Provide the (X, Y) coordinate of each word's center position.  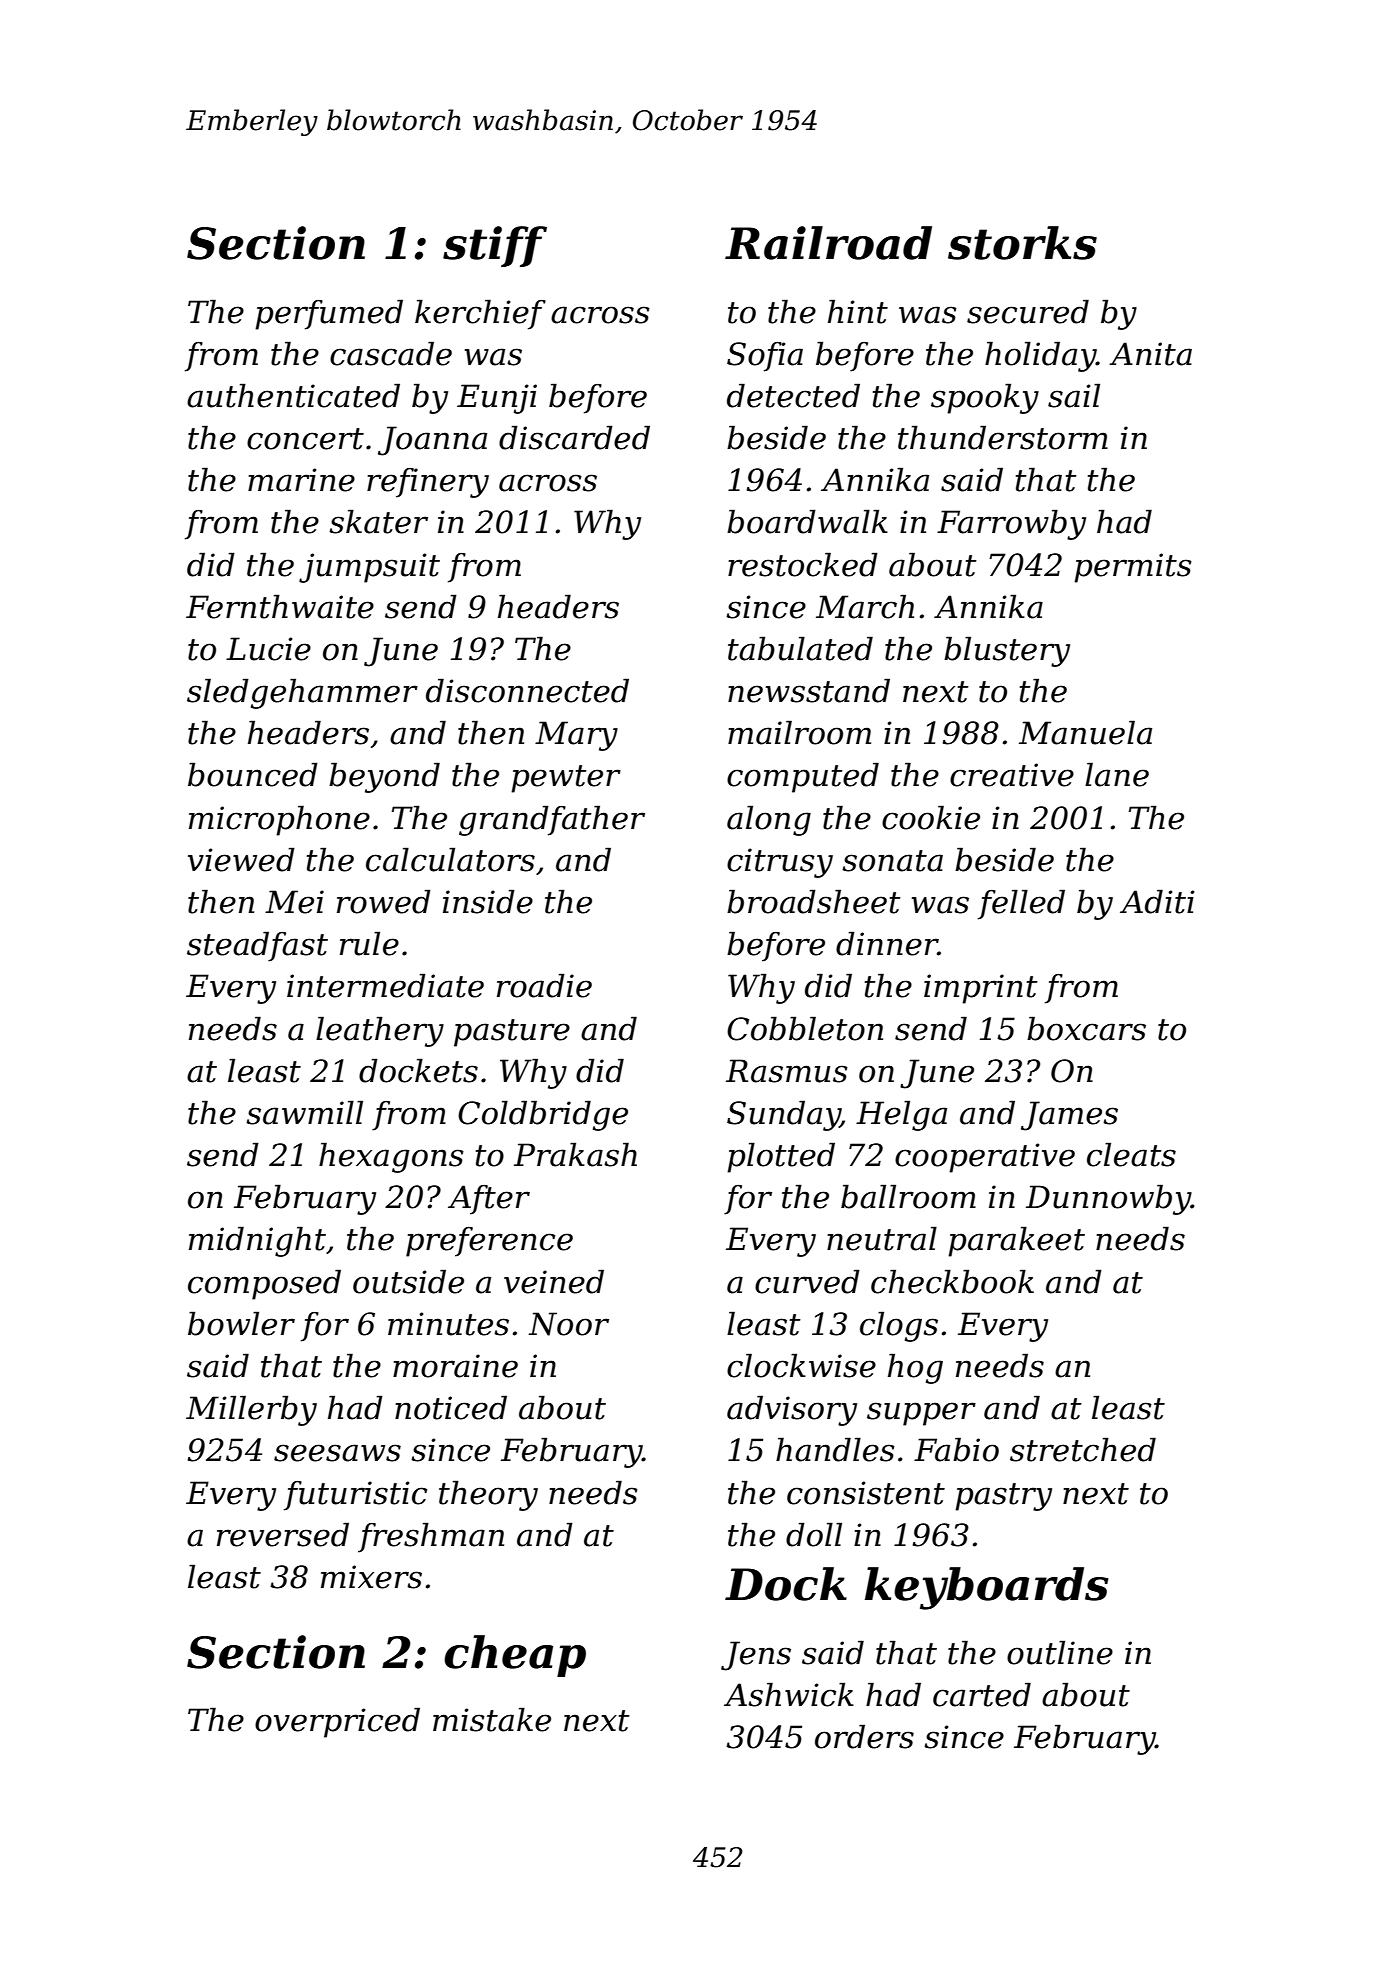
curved (807, 1281)
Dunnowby (1108, 1199)
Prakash (575, 1154)
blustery (1007, 651)
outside (408, 1281)
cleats (1131, 1154)
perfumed (329, 314)
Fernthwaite (280, 606)
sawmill (304, 1112)
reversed (283, 1534)
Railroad (828, 243)
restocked (803, 564)
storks (1022, 243)
